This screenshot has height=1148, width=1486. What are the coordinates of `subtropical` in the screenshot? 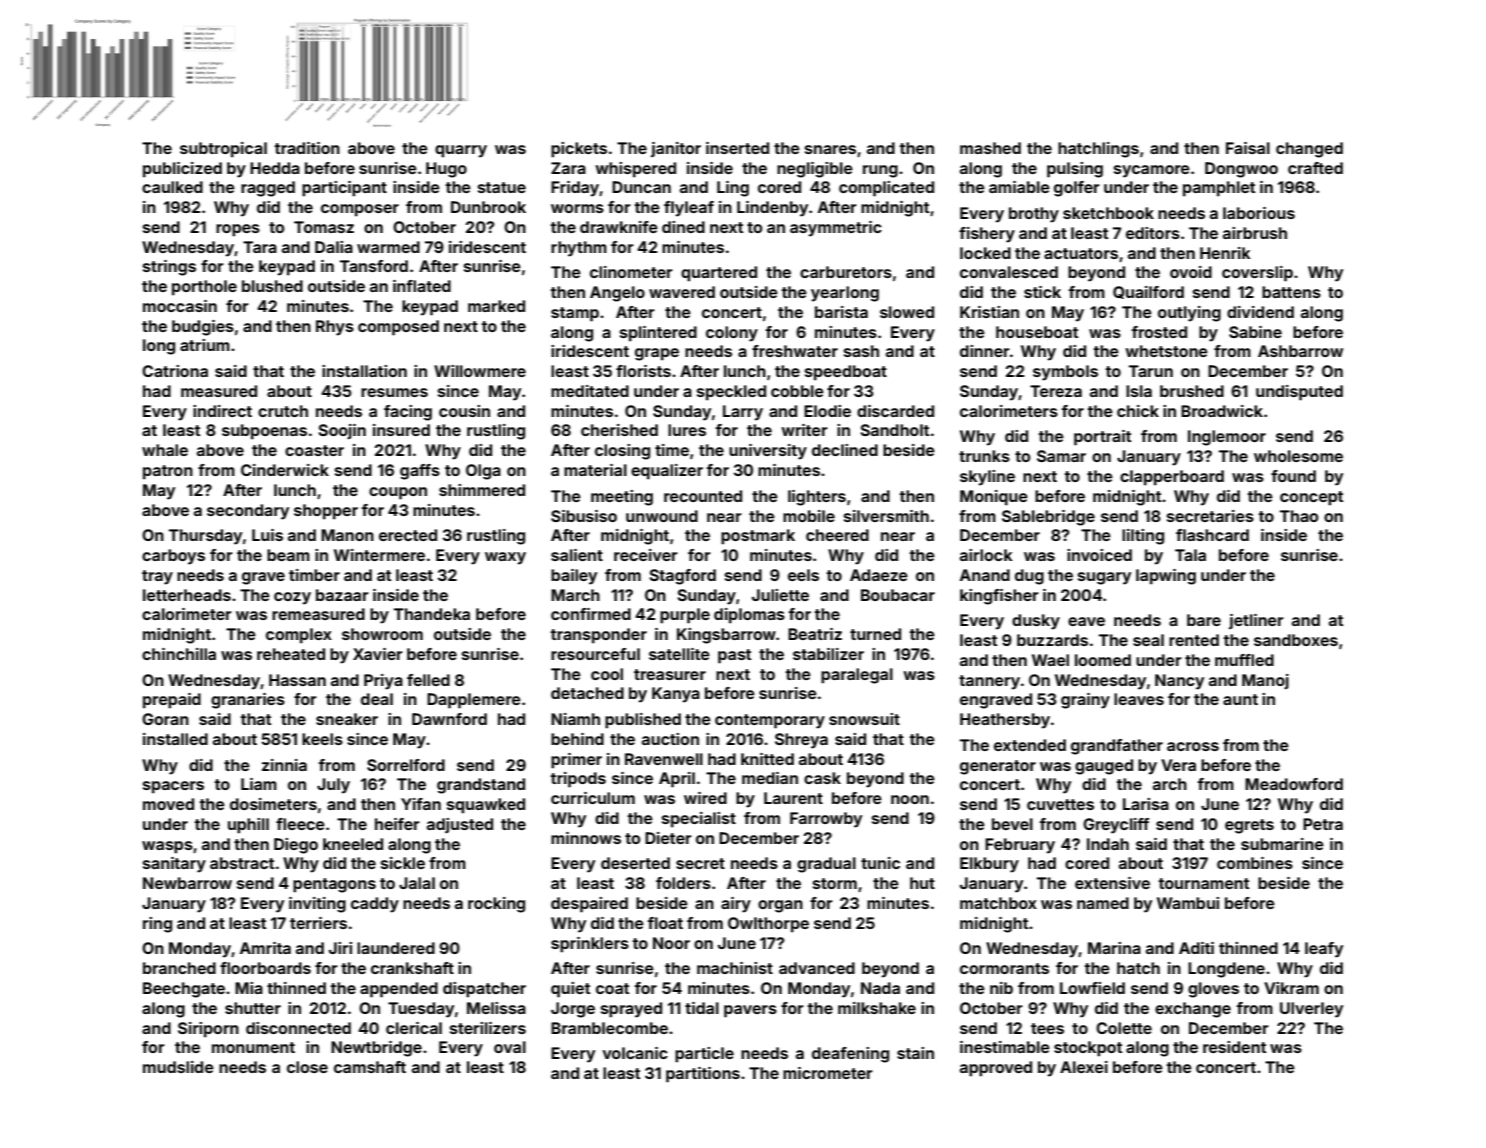 It's located at (223, 150).
